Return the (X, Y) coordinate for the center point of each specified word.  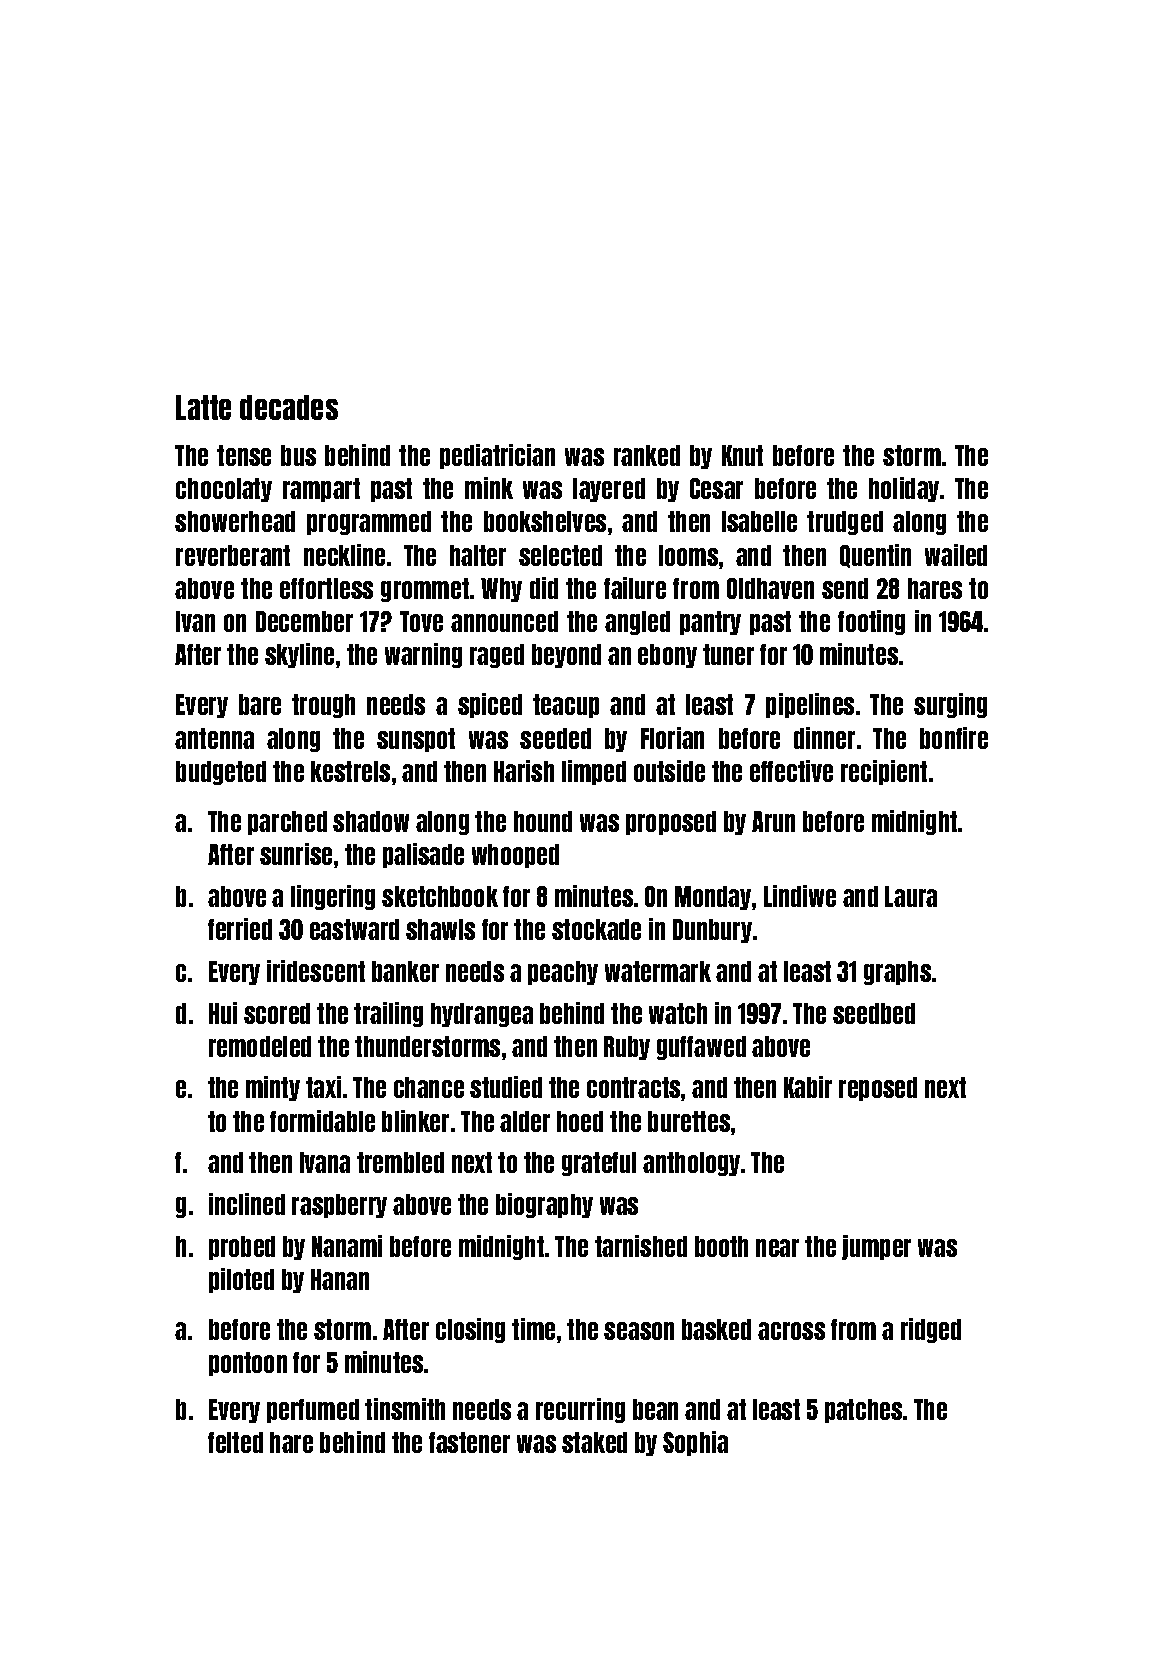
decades (289, 407)
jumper (876, 1247)
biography (544, 1205)
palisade (423, 855)
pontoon (248, 1364)
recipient (884, 772)
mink (489, 488)
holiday (904, 489)
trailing (388, 1014)
